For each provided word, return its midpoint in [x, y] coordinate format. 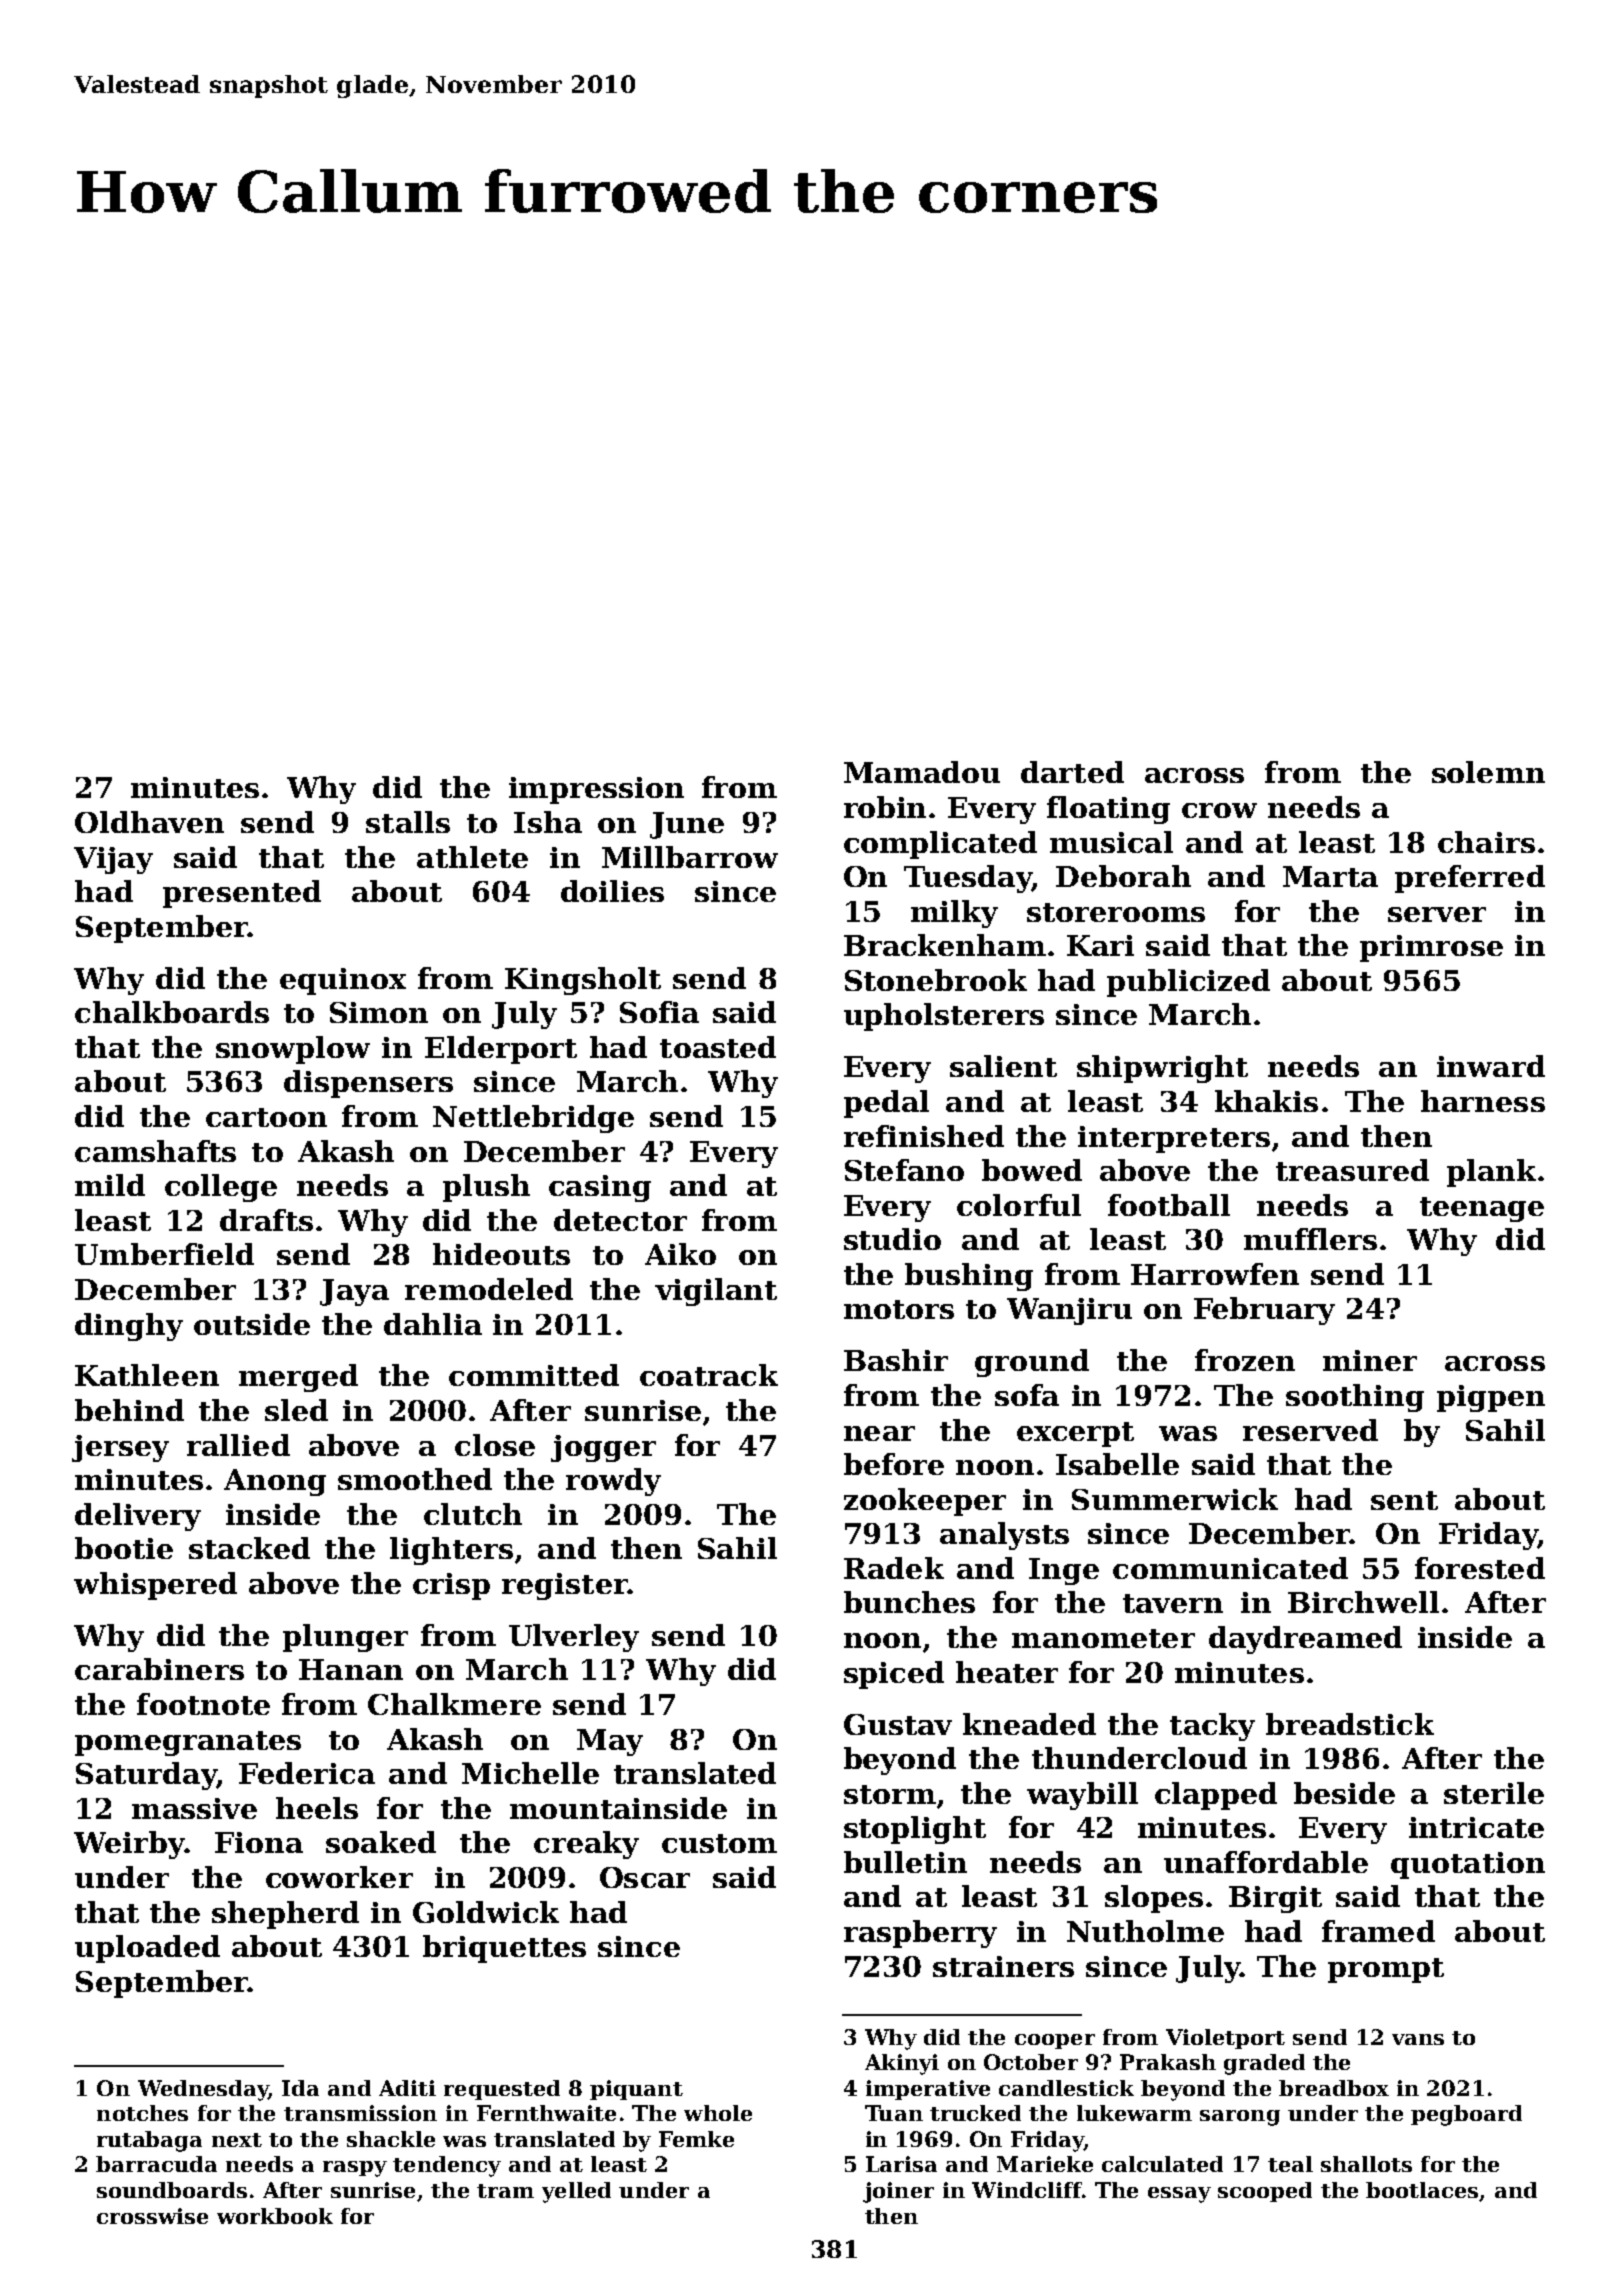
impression [596, 790]
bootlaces [1422, 2190]
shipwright [1162, 1069]
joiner [898, 2192]
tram [505, 2191]
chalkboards [172, 1012]
